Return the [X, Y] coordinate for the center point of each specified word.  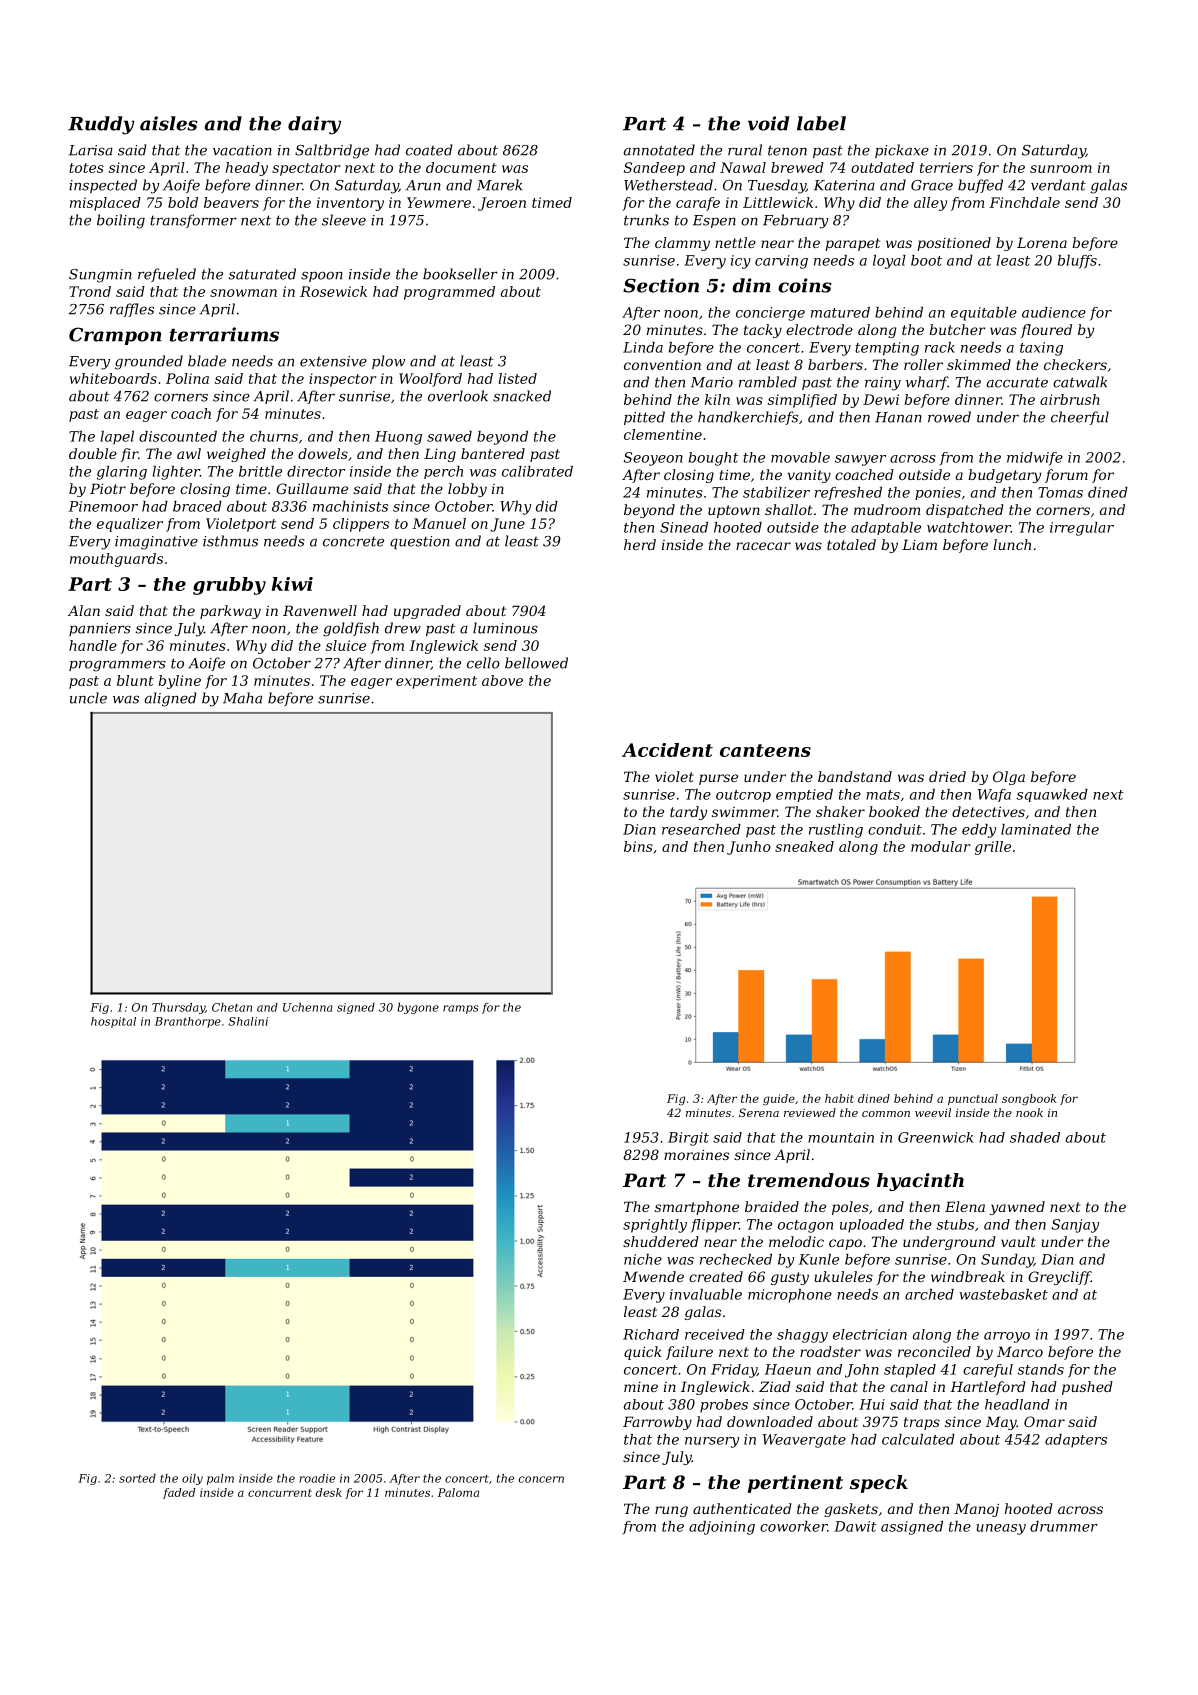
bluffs [1077, 262]
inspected [103, 186]
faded [179, 1493]
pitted [644, 418]
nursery [712, 1442]
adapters [1076, 1441]
